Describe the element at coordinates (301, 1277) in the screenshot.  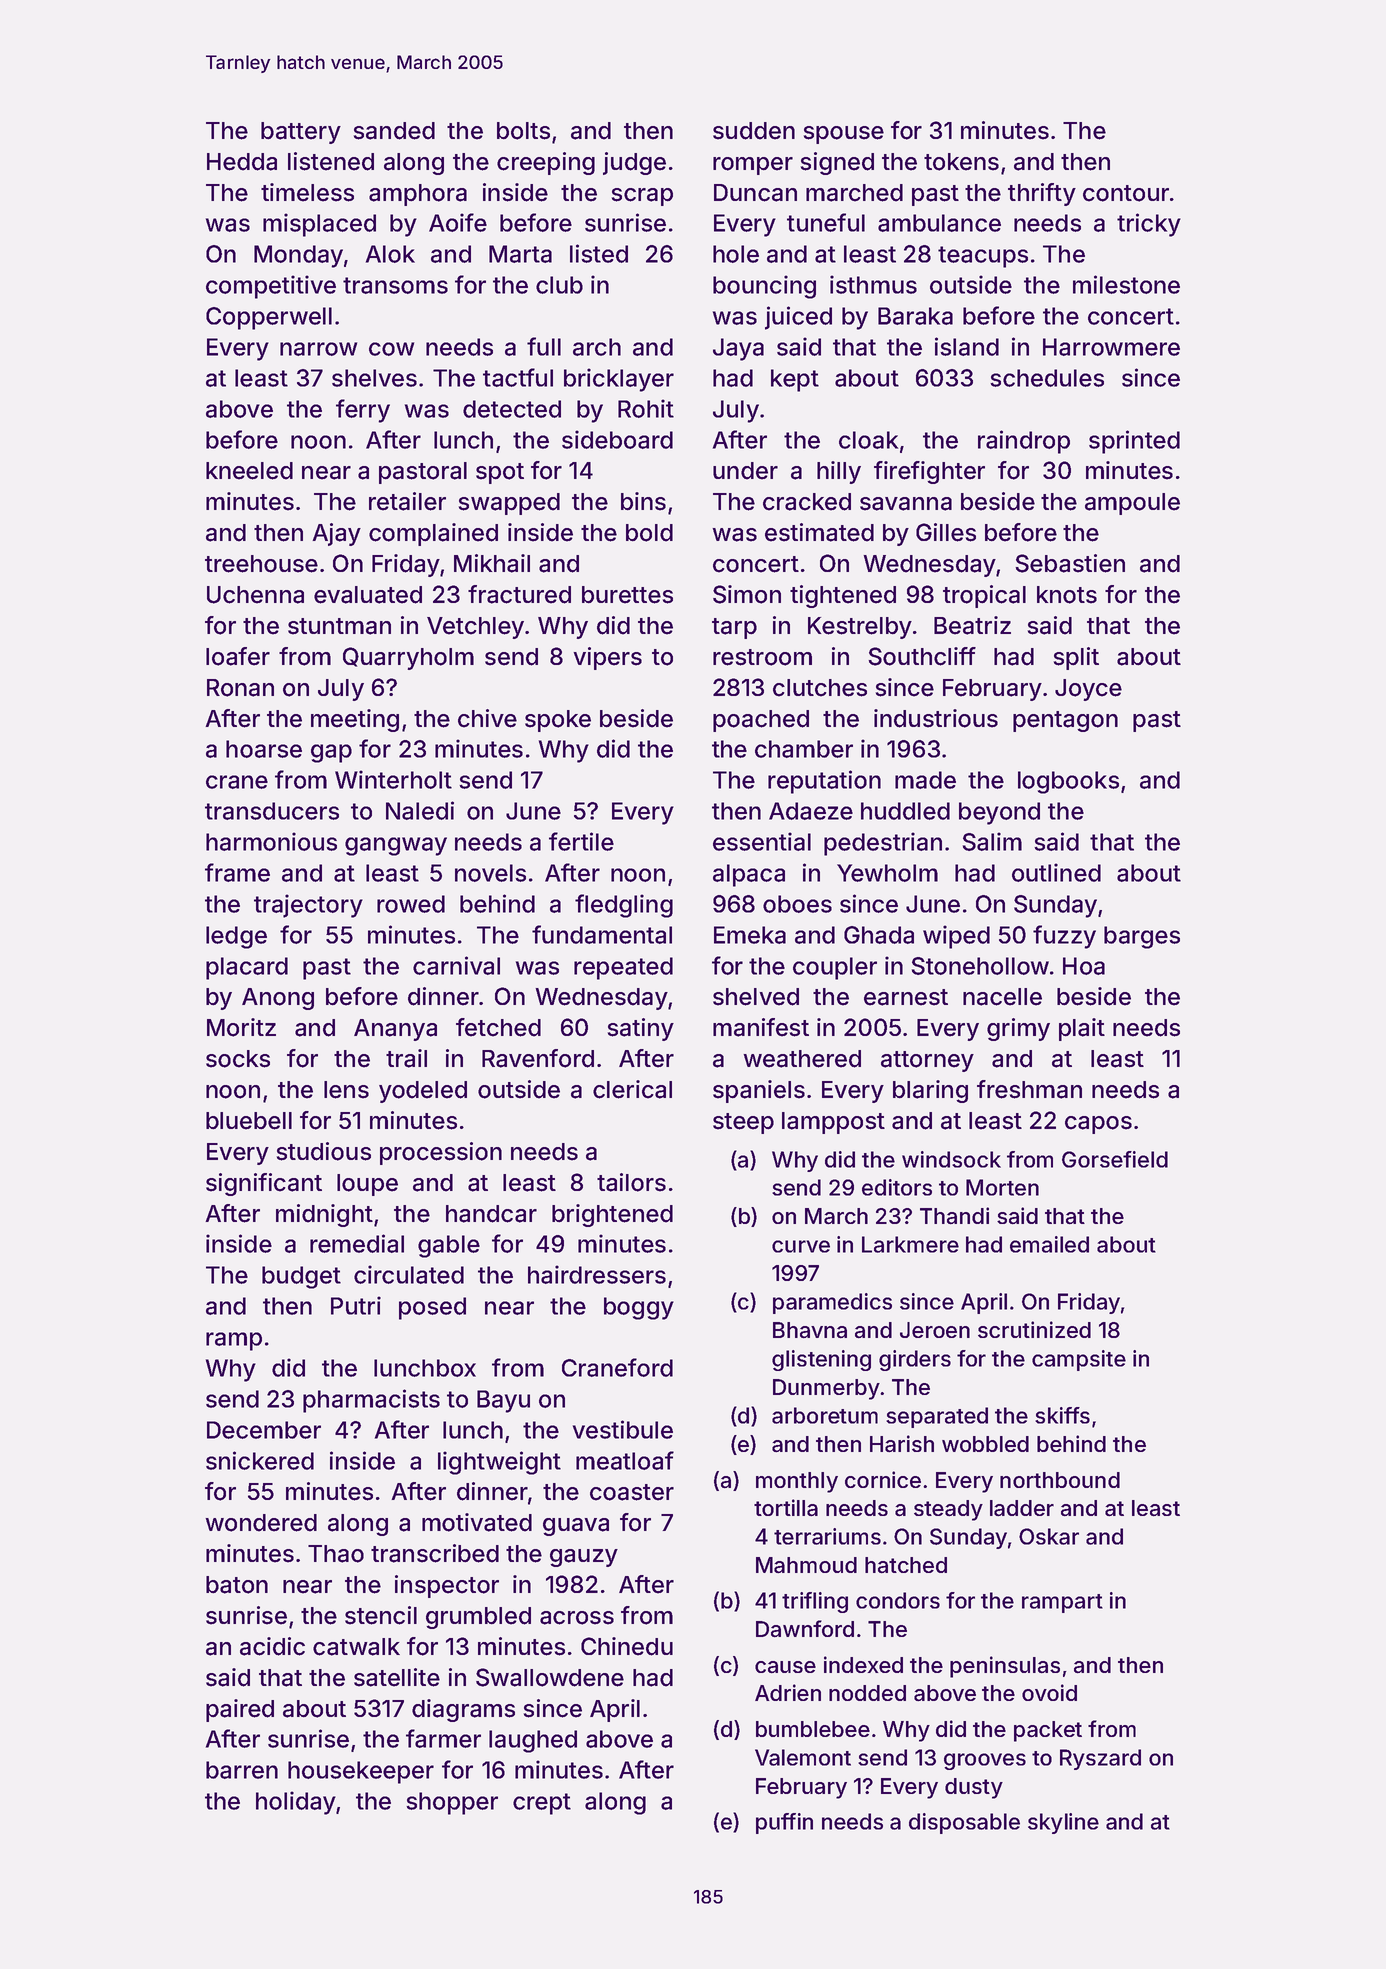
I see `budget` at that location.
